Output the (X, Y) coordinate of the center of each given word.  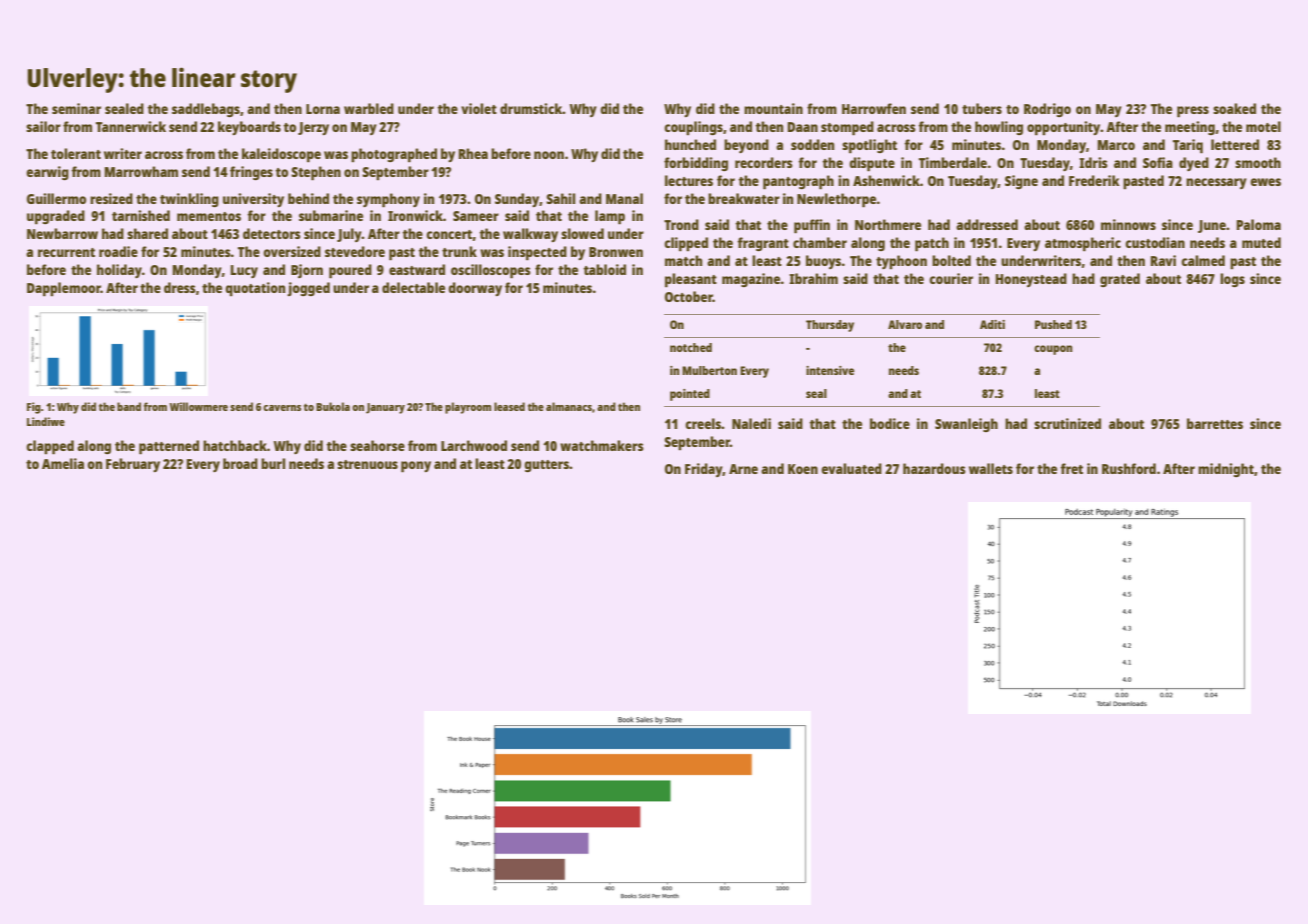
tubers (982, 108)
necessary (1216, 183)
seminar (76, 108)
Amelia (63, 463)
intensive (830, 370)
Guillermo (56, 198)
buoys (823, 262)
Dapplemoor (64, 289)
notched (691, 347)
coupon (1053, 350)
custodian (1155, 242)
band (129, 406)
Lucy (244, 271)
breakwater (744, 198)
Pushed (1053, 324)
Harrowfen (874, 108)
